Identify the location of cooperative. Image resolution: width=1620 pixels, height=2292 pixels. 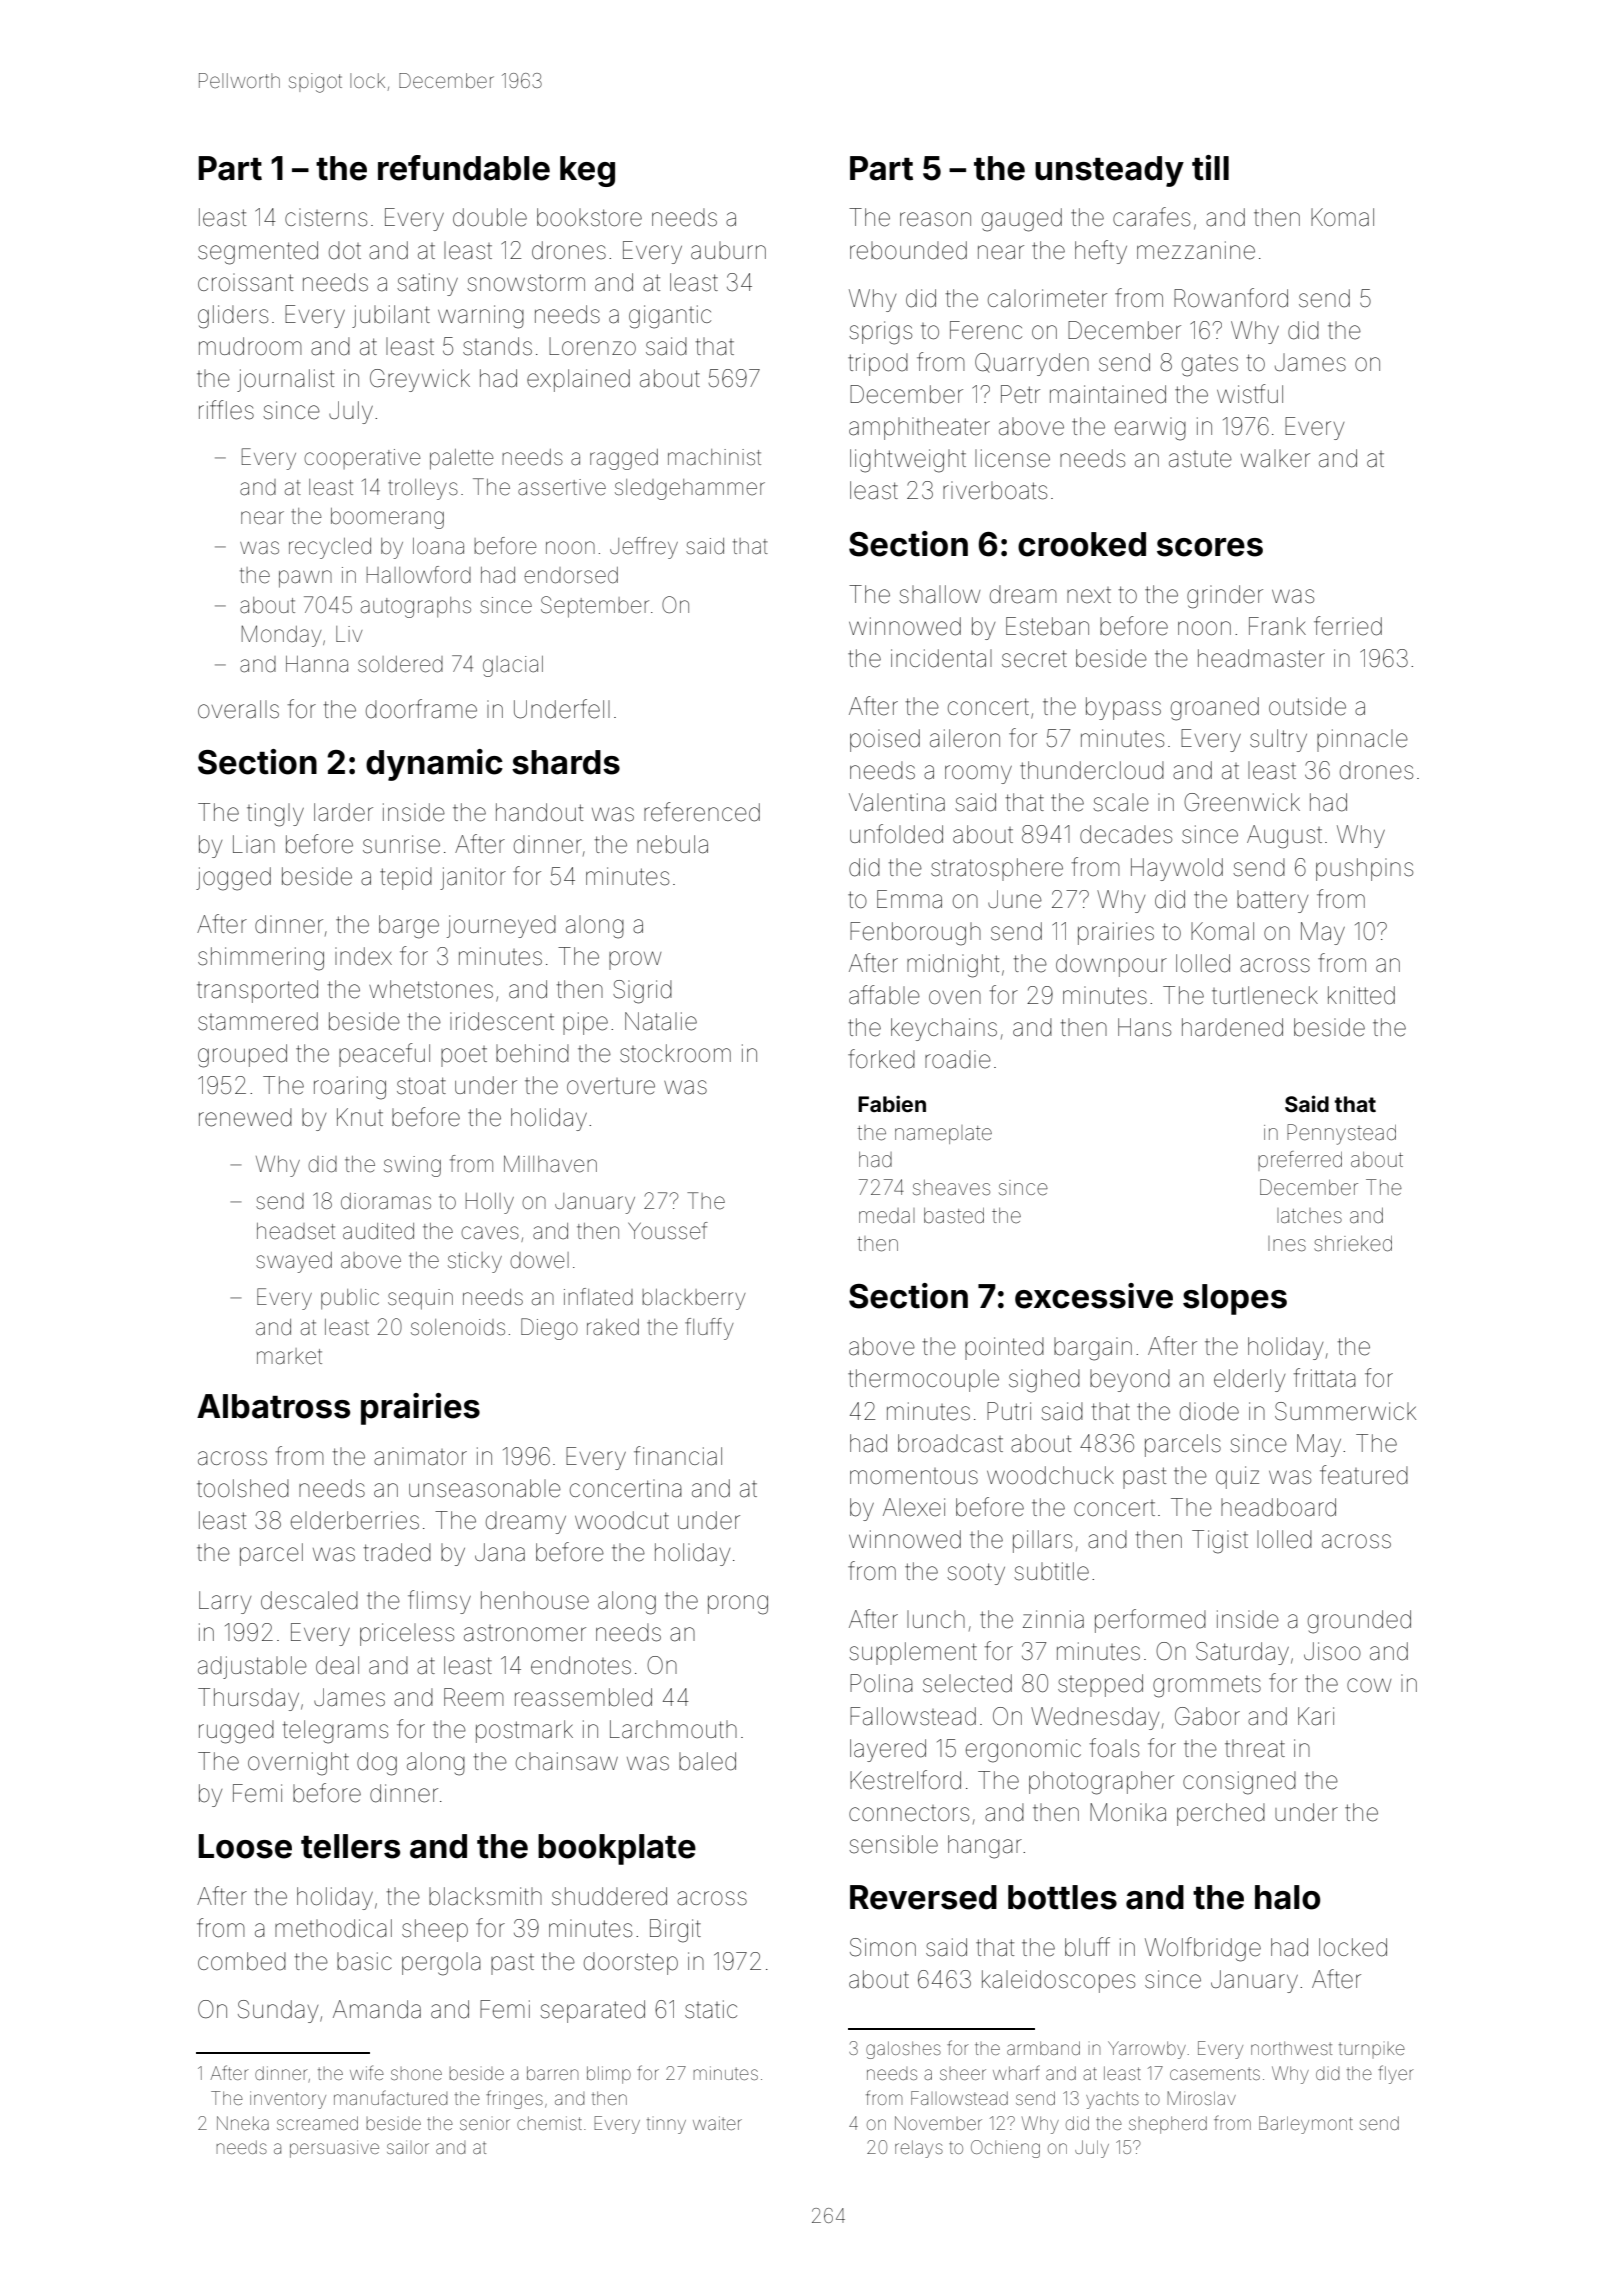
(362, 459).
